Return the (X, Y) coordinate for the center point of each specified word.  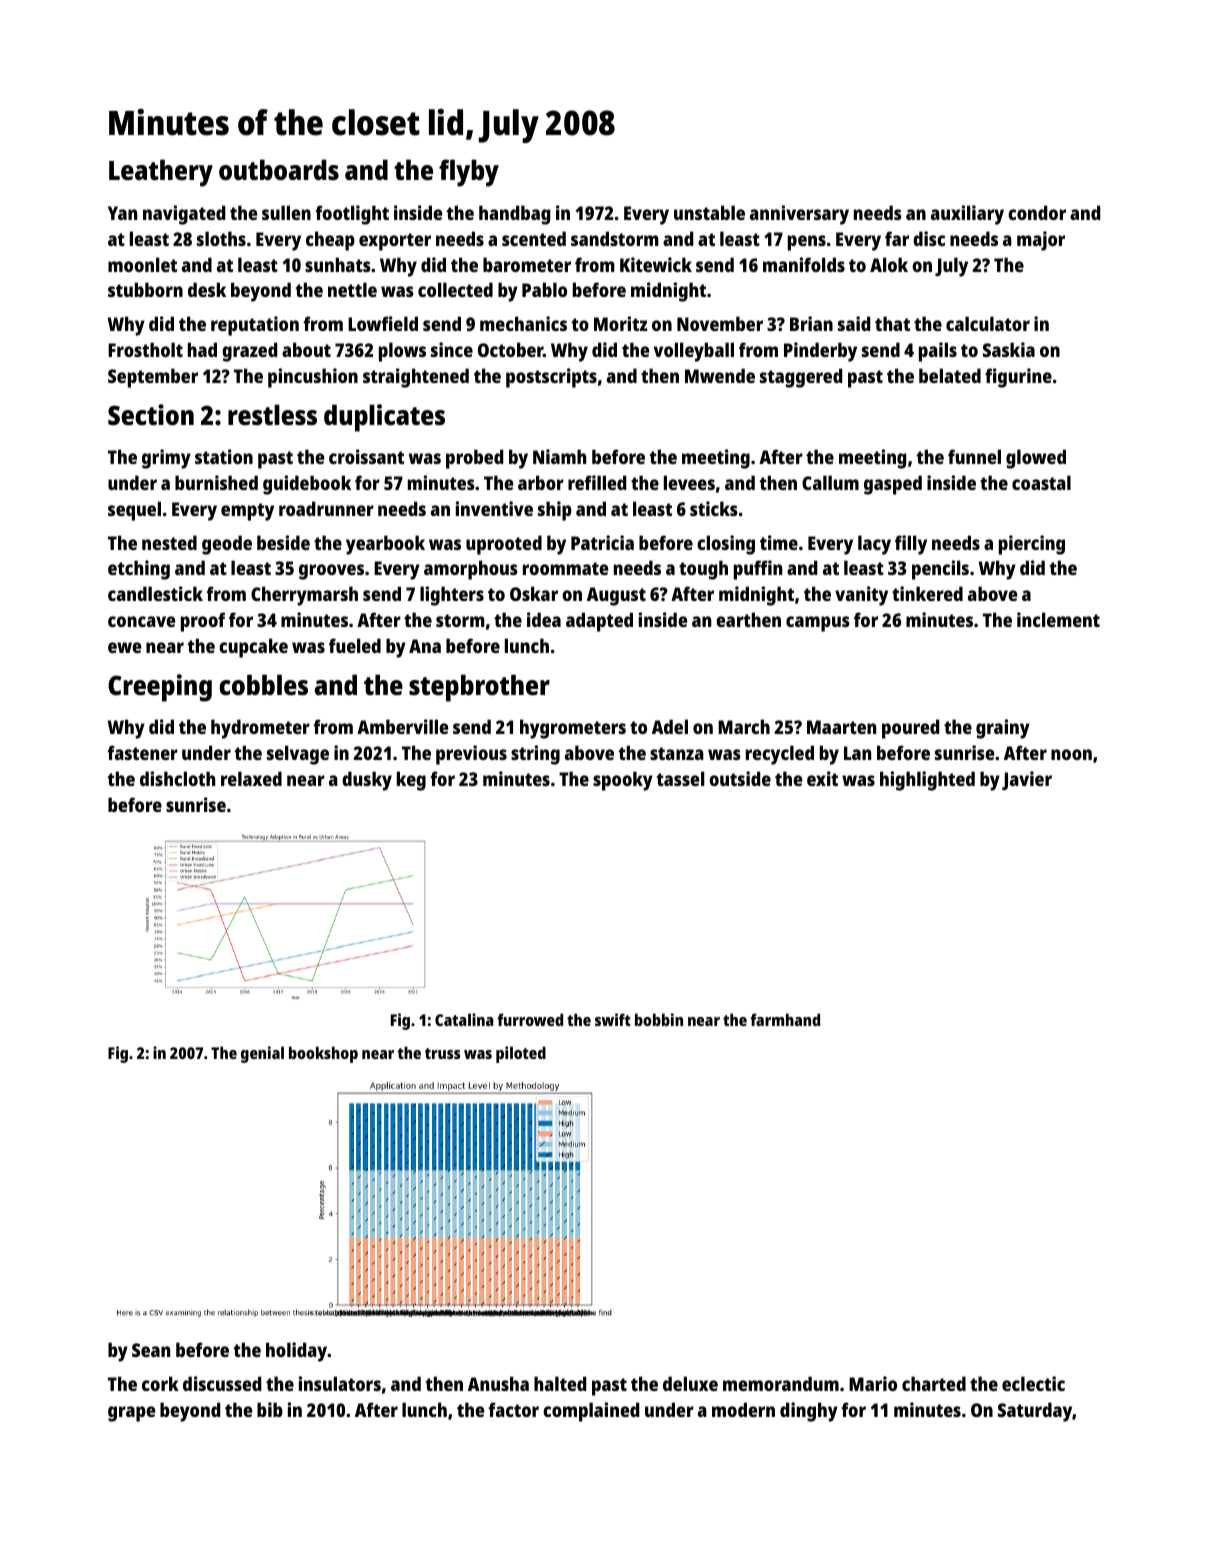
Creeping (160, 688)
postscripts (551, 378)
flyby (469, 173)
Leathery (161, 173)
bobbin (659, 1019)
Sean (151, 1350)
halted (560, 1383)
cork (160, 1383)
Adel (670, 726)
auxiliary (967, 215)
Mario (873, 1383)
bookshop (323, 1054)
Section (151, 415)
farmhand (785, 1019)
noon (1071, 754)
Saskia (1009, 349)
